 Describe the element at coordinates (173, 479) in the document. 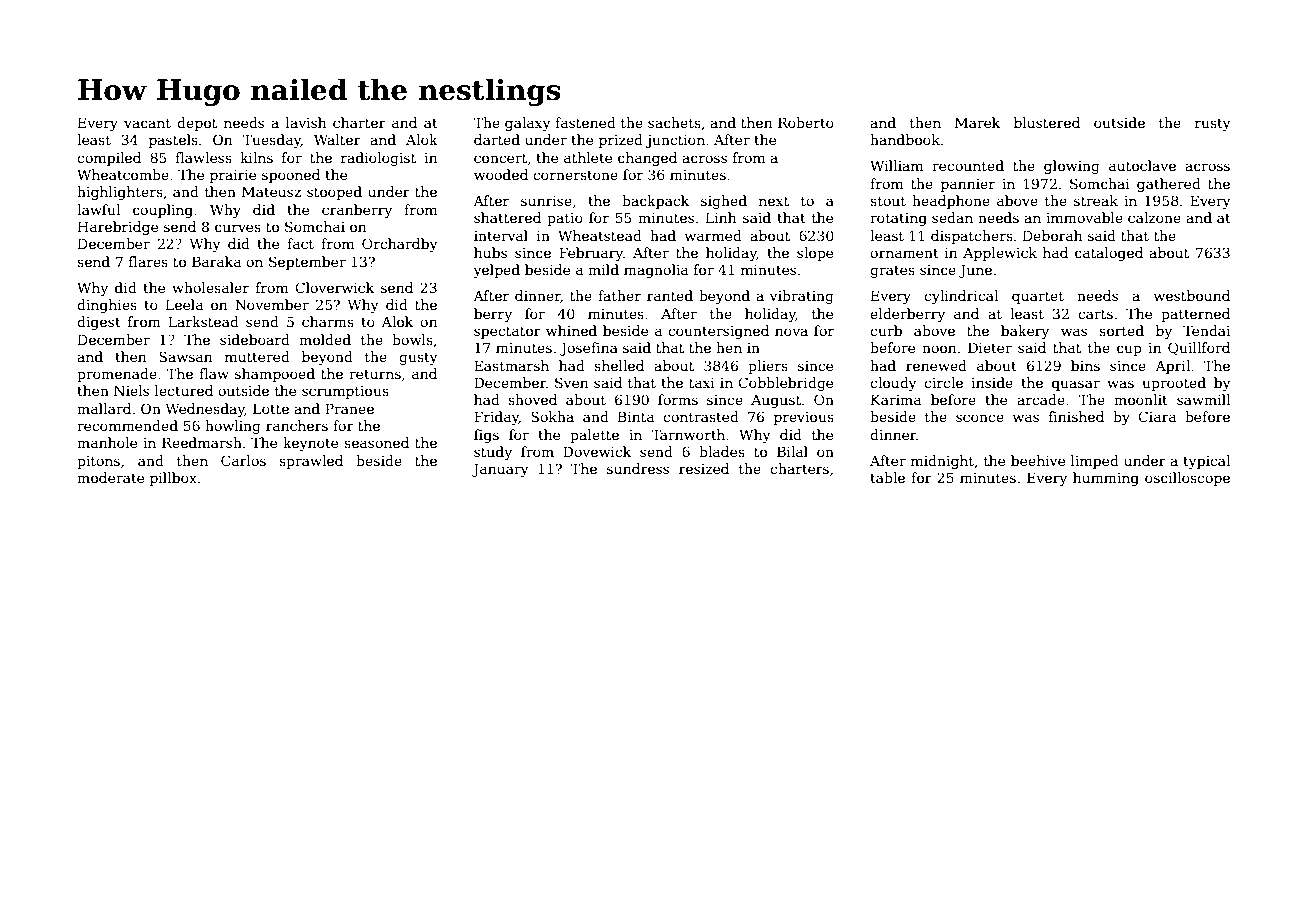

I see `pillbox` at that location.
